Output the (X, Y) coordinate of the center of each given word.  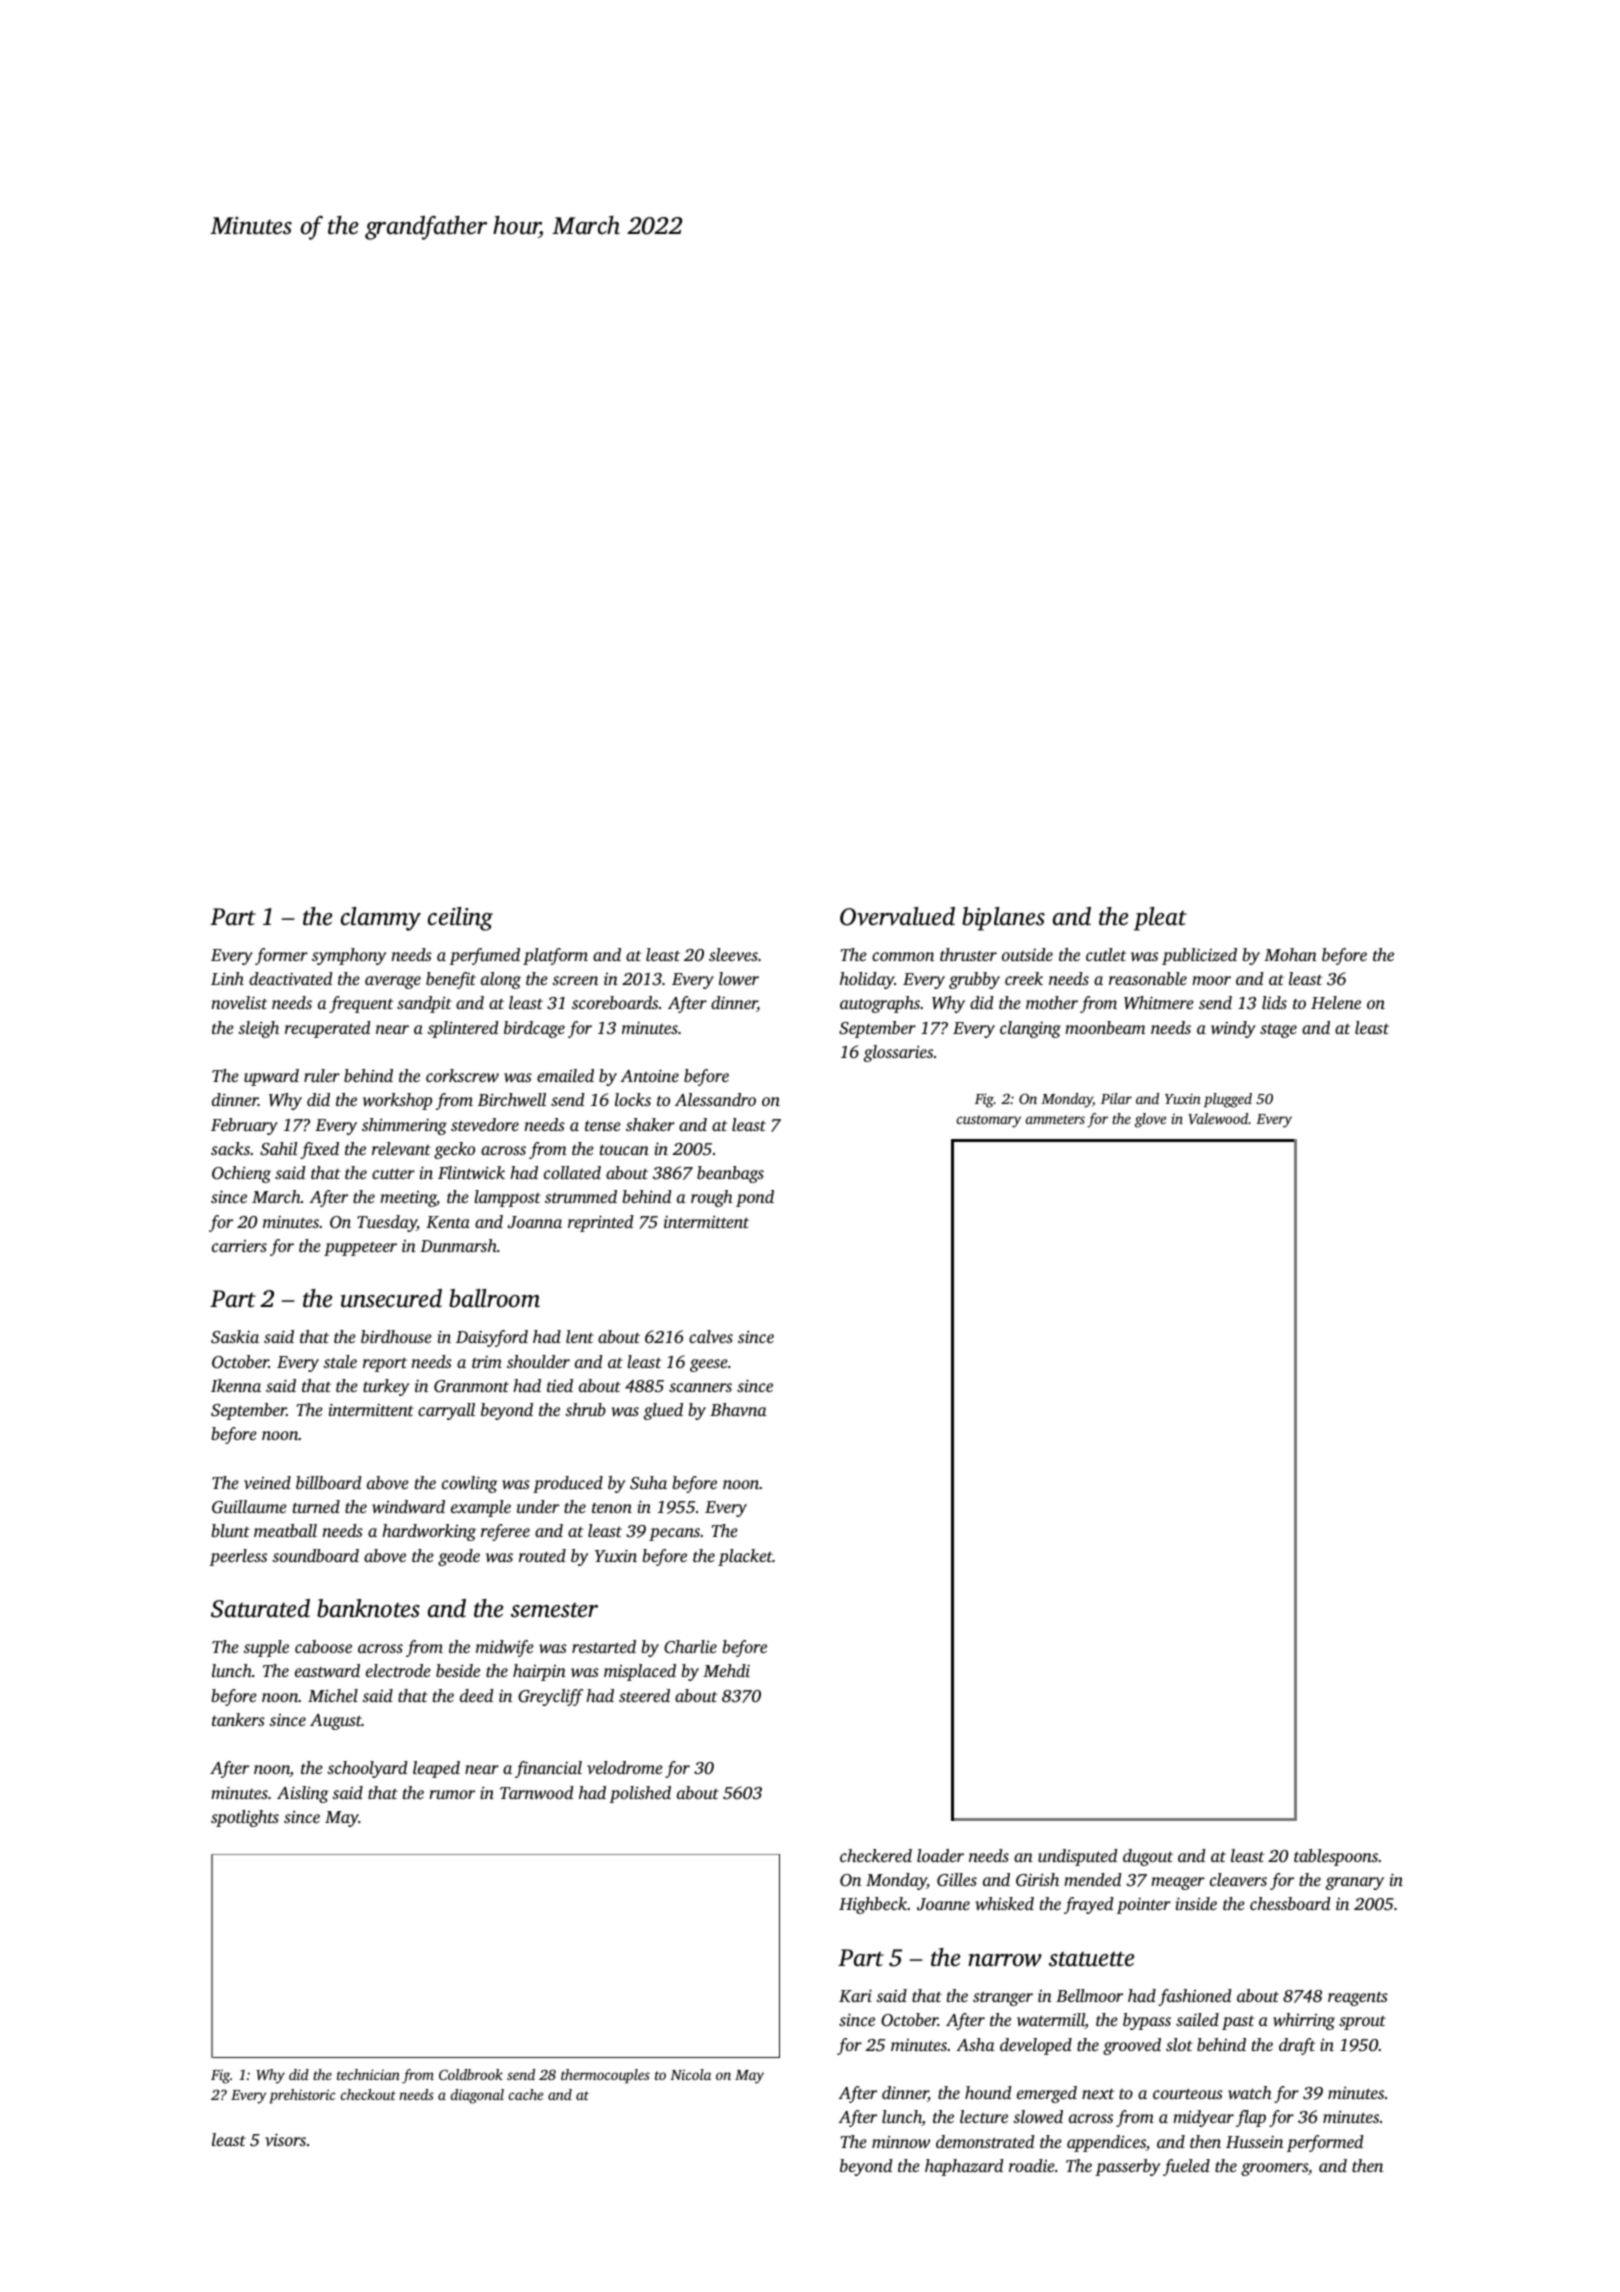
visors (285, 2139)
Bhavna (738, 1409)
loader (940, 1855)
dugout (1148, 1857)
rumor (452, 1794)
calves (711, 1336)
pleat (1160, 919)
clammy (381, 919)
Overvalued (897, 916)
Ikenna (236, 1385)
